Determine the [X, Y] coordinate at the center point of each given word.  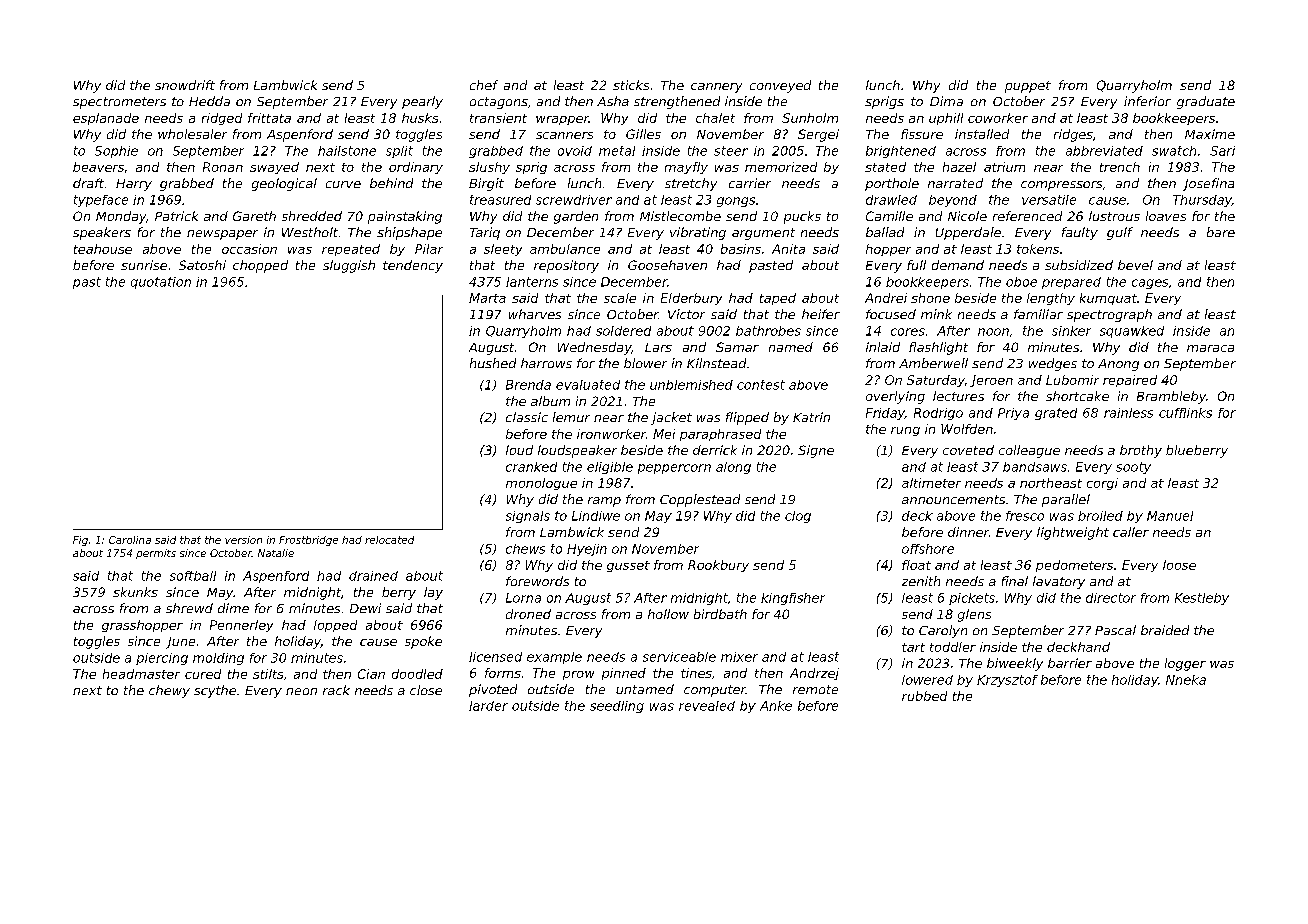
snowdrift [185, 85]
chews [525, 549]
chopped [260, 266]
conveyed [780, 86]
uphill [946, 119]
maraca [1210, 348]
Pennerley [241, 626]
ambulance [565, 249]
